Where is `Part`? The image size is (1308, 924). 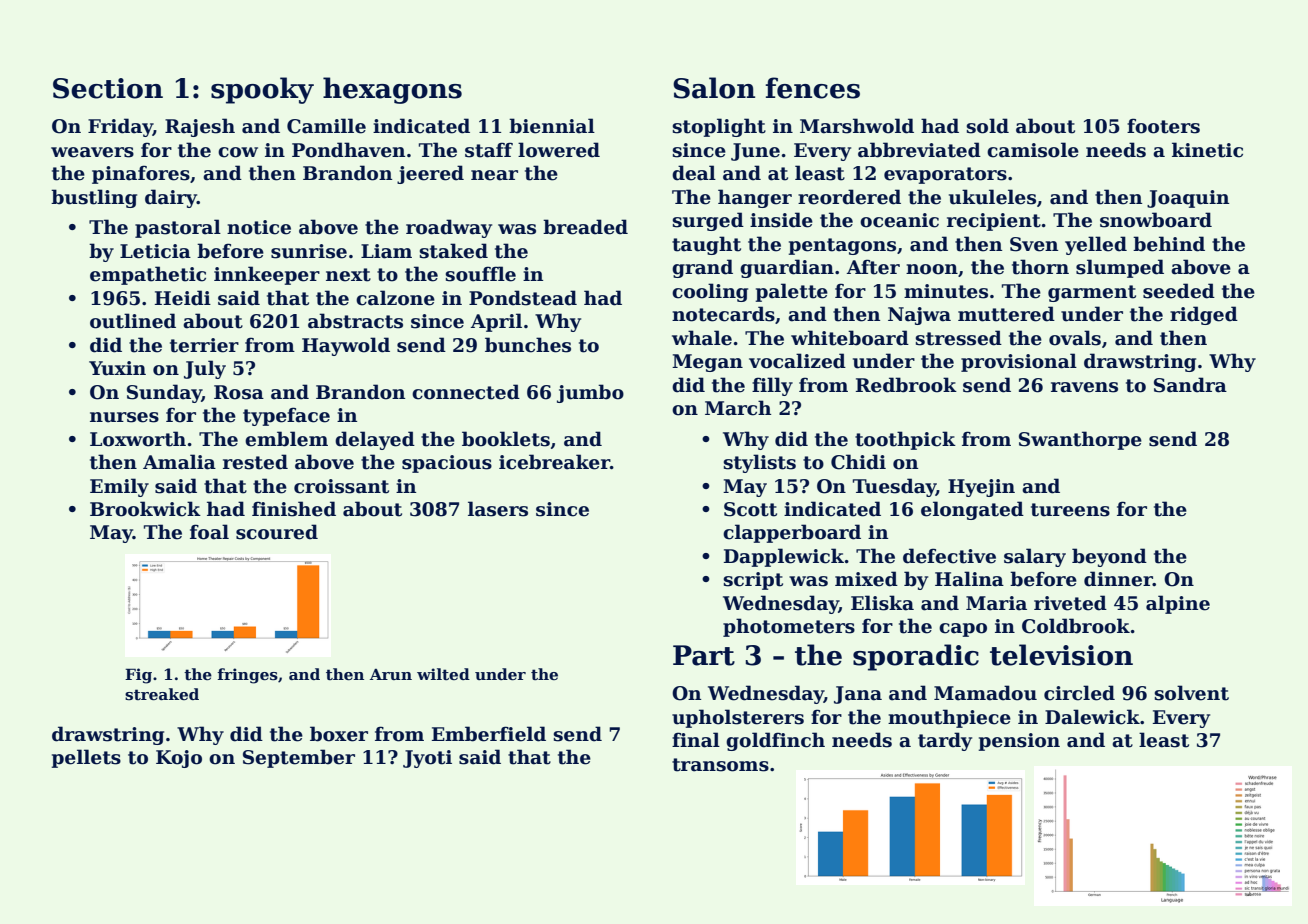 Part is located at coordinates (704, 655).
